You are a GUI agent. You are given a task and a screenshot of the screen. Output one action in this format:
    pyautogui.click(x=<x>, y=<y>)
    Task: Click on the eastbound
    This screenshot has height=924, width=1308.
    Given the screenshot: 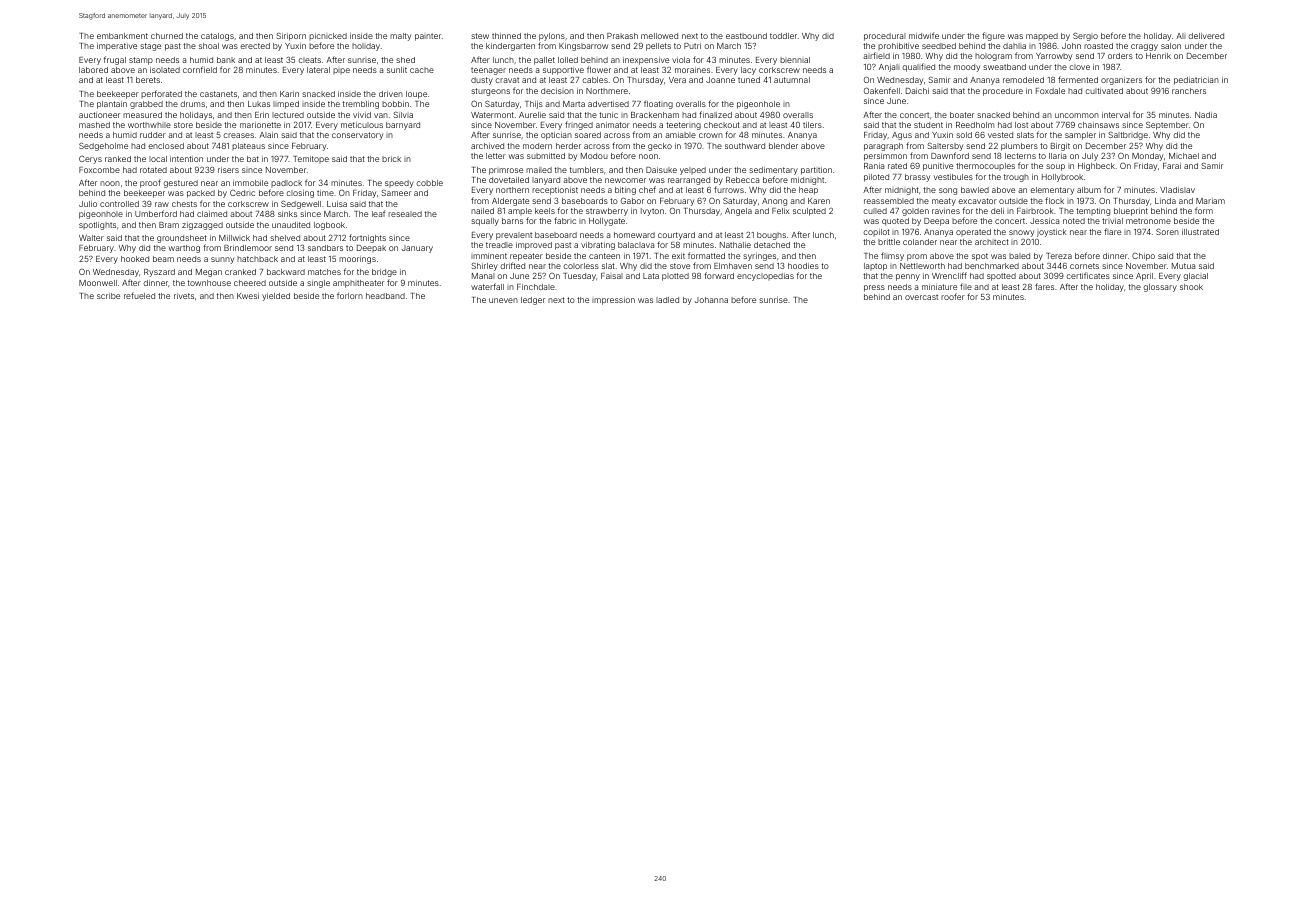 What is the action you would take?
    pyautogui.click(x=746, y=36)
